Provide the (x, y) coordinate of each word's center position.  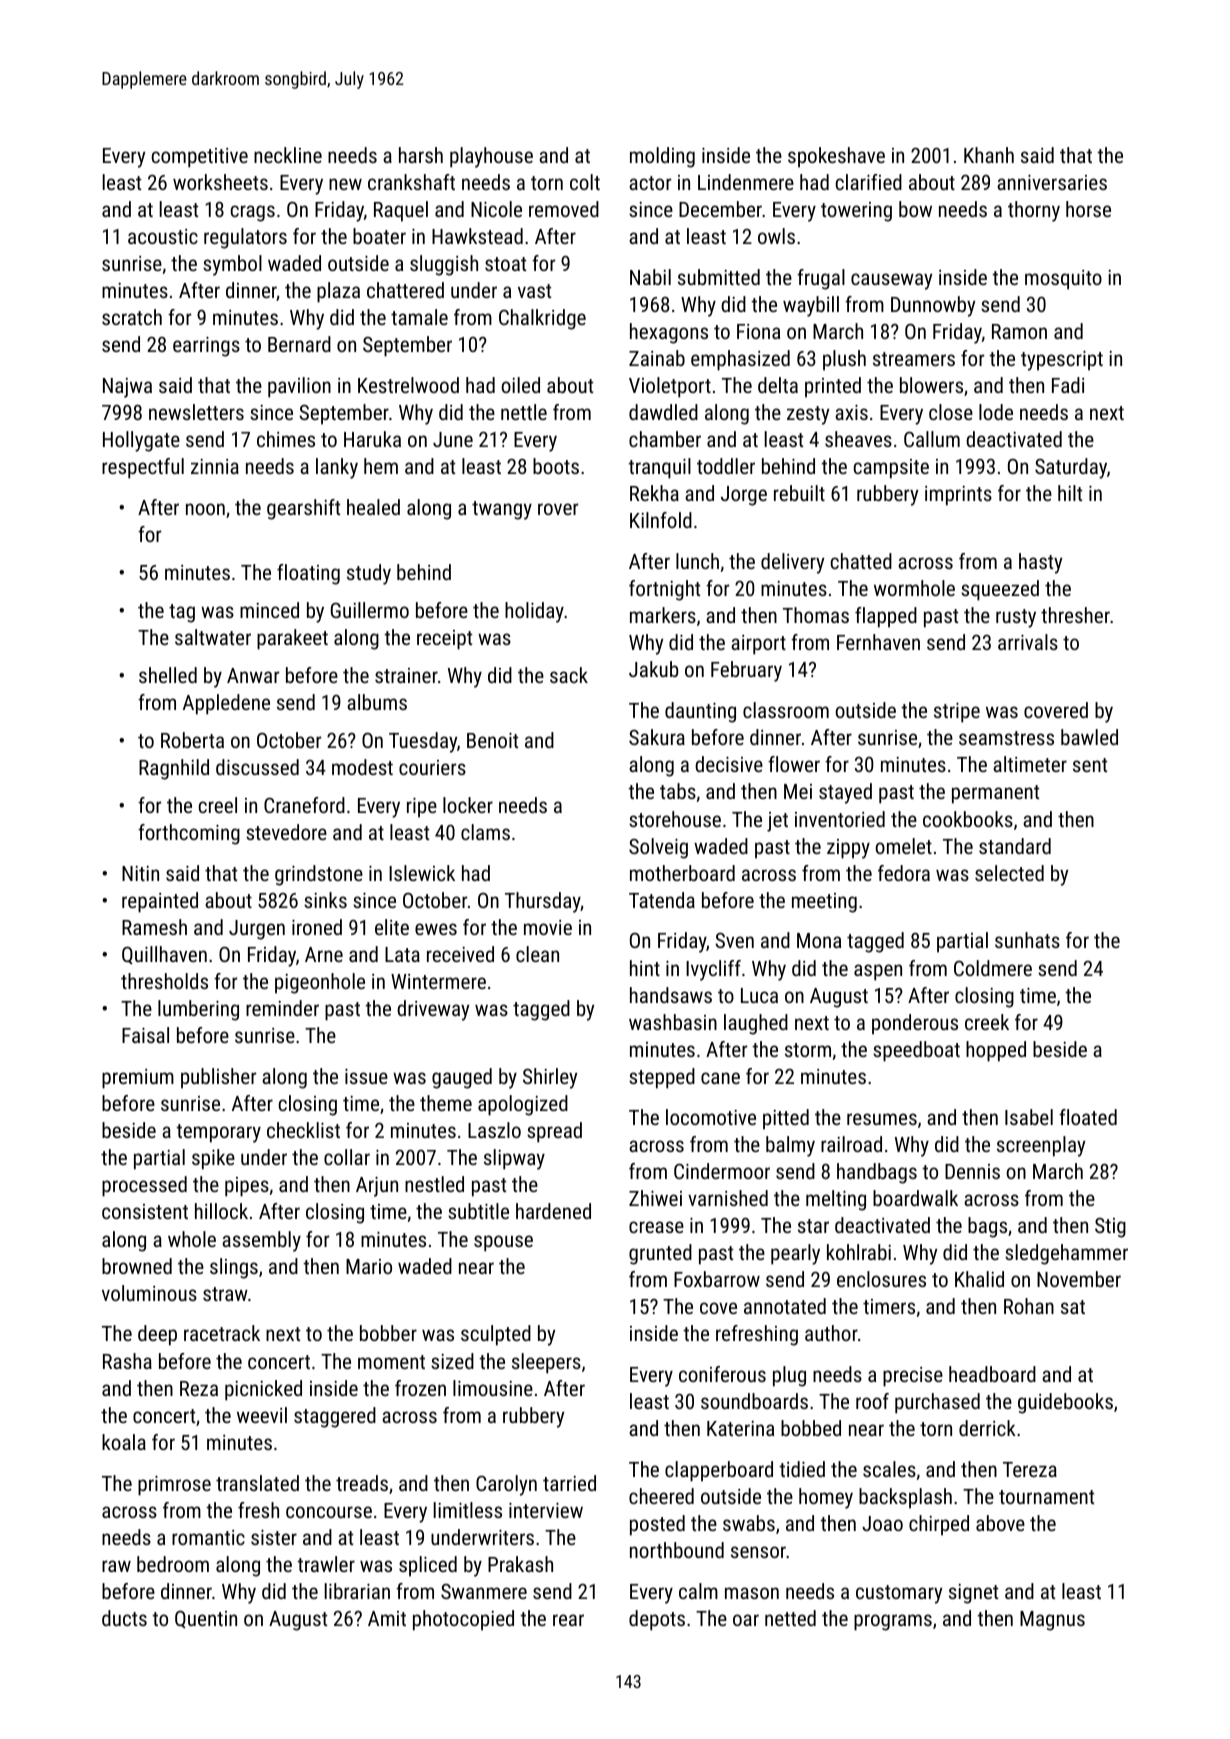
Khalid (979, 1279)
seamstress (1006, 738)
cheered (661, 1496)
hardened (553, 1211)
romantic (208, 1537)
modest (362, 767)
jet (777, 822)
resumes (882, 1119)
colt (585, 182)
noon (205, 509)
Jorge (744, 496)
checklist (303, 1130)
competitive (200, 158)
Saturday (1071, 468)
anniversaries (1052, 182)
